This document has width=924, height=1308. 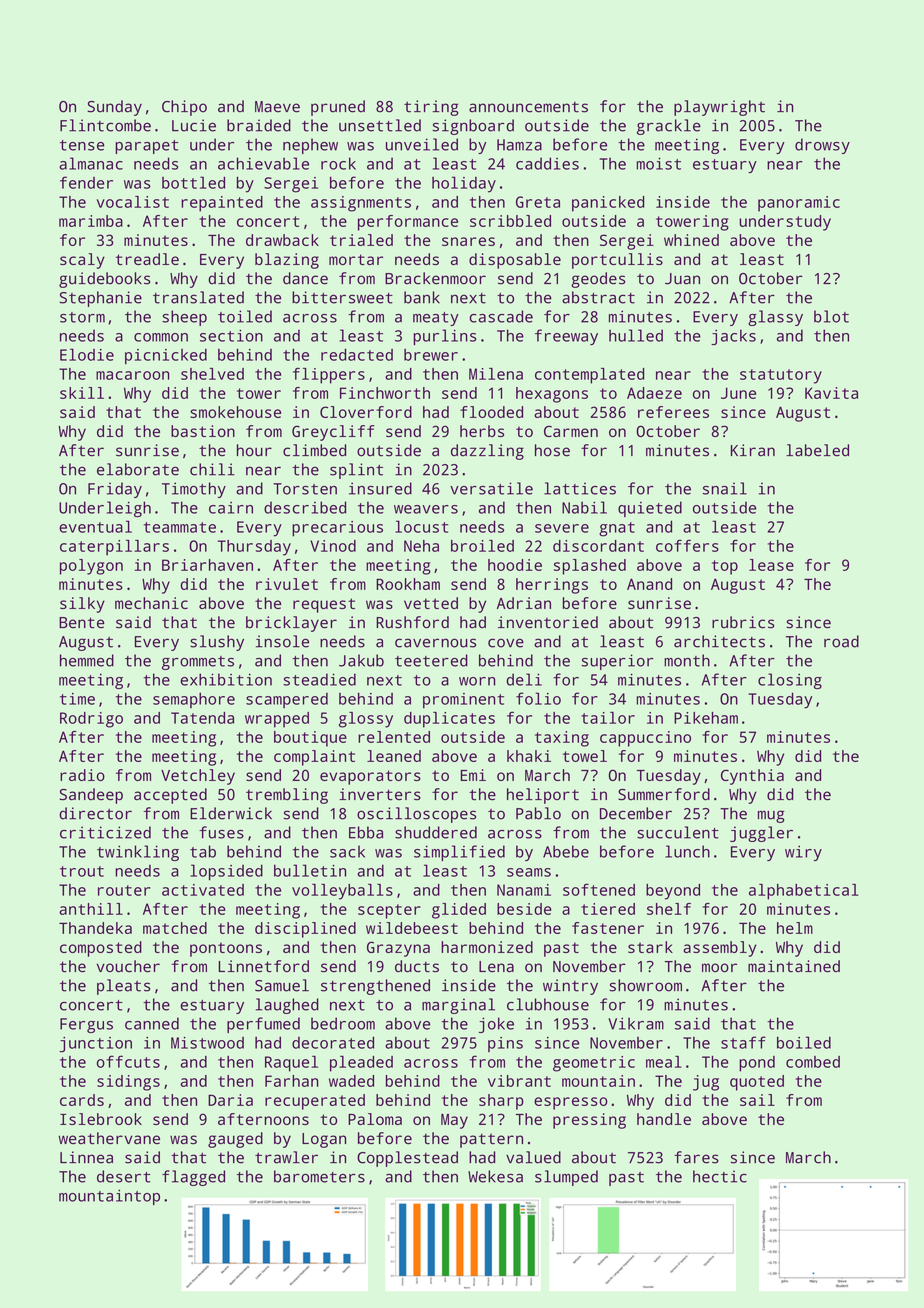 What do you see at coordinates (105, 125) in the document?
I see `Flintcombe` at bounding box center [105, 125].
